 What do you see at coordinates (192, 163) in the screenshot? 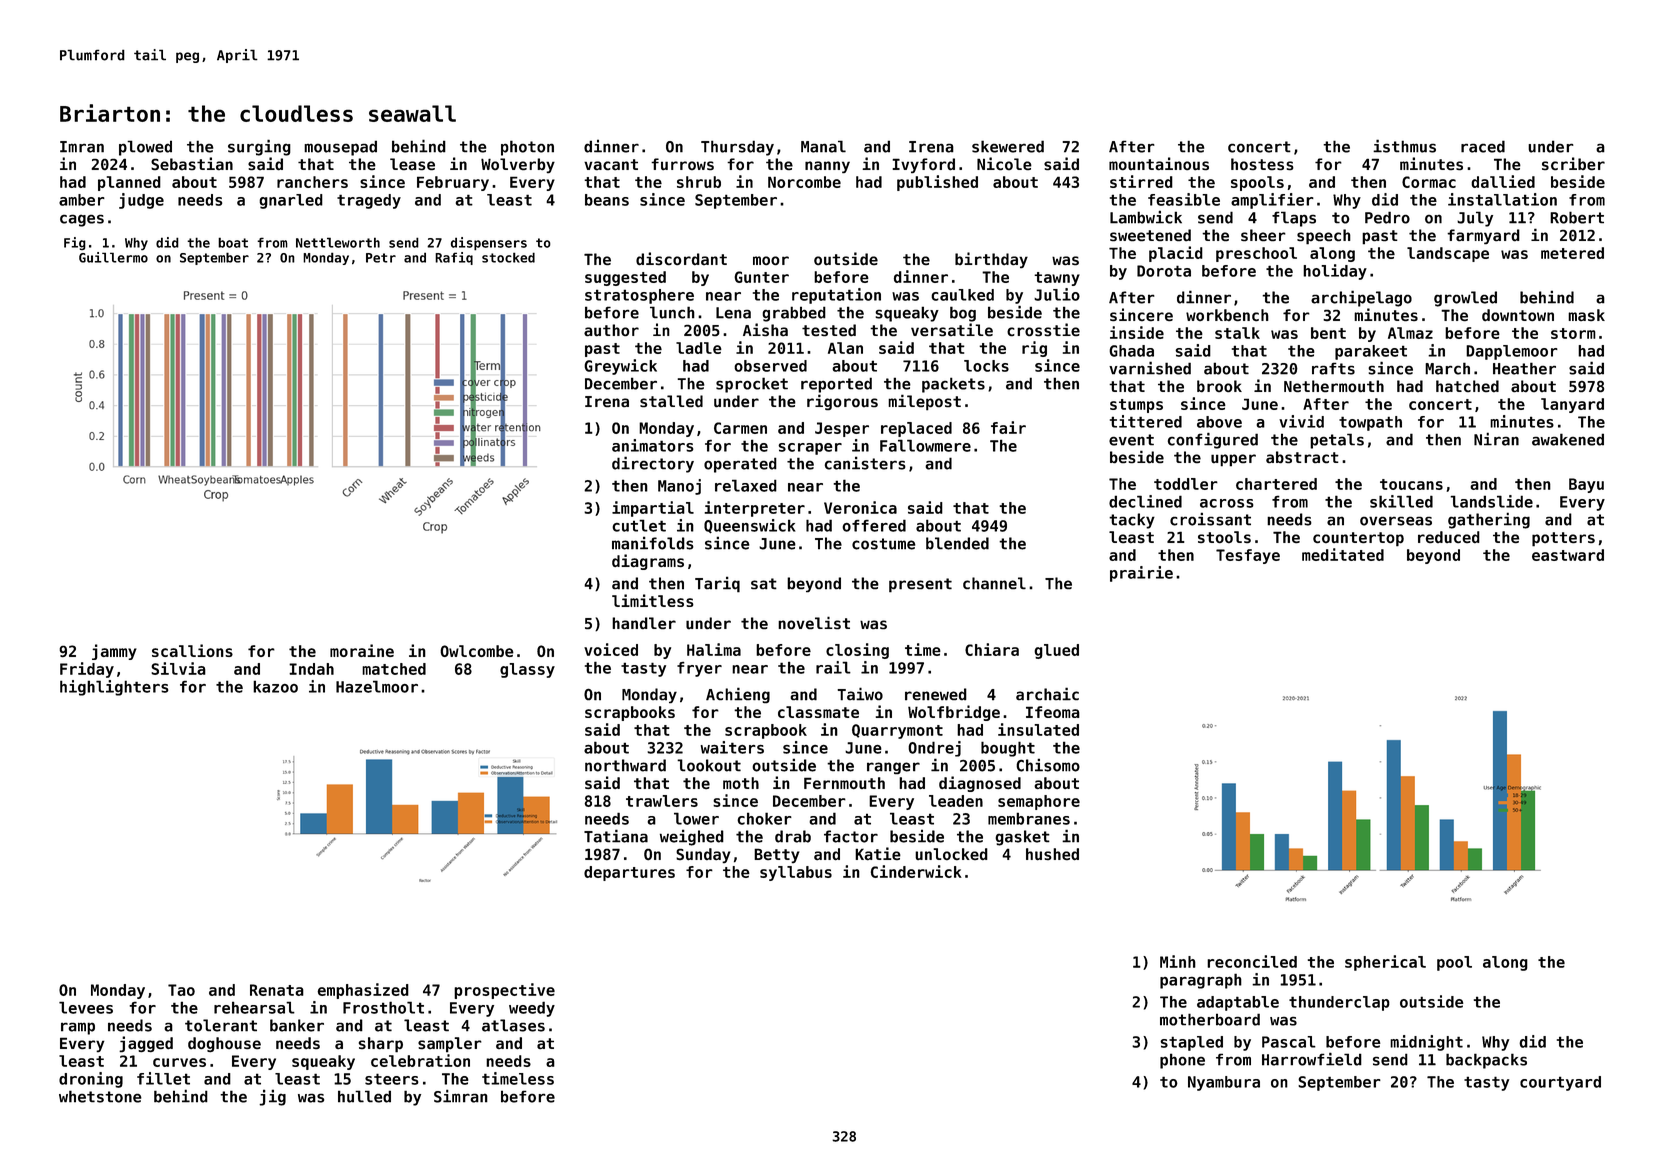
I see `Sebastian` at bounding box center [192, 163].
